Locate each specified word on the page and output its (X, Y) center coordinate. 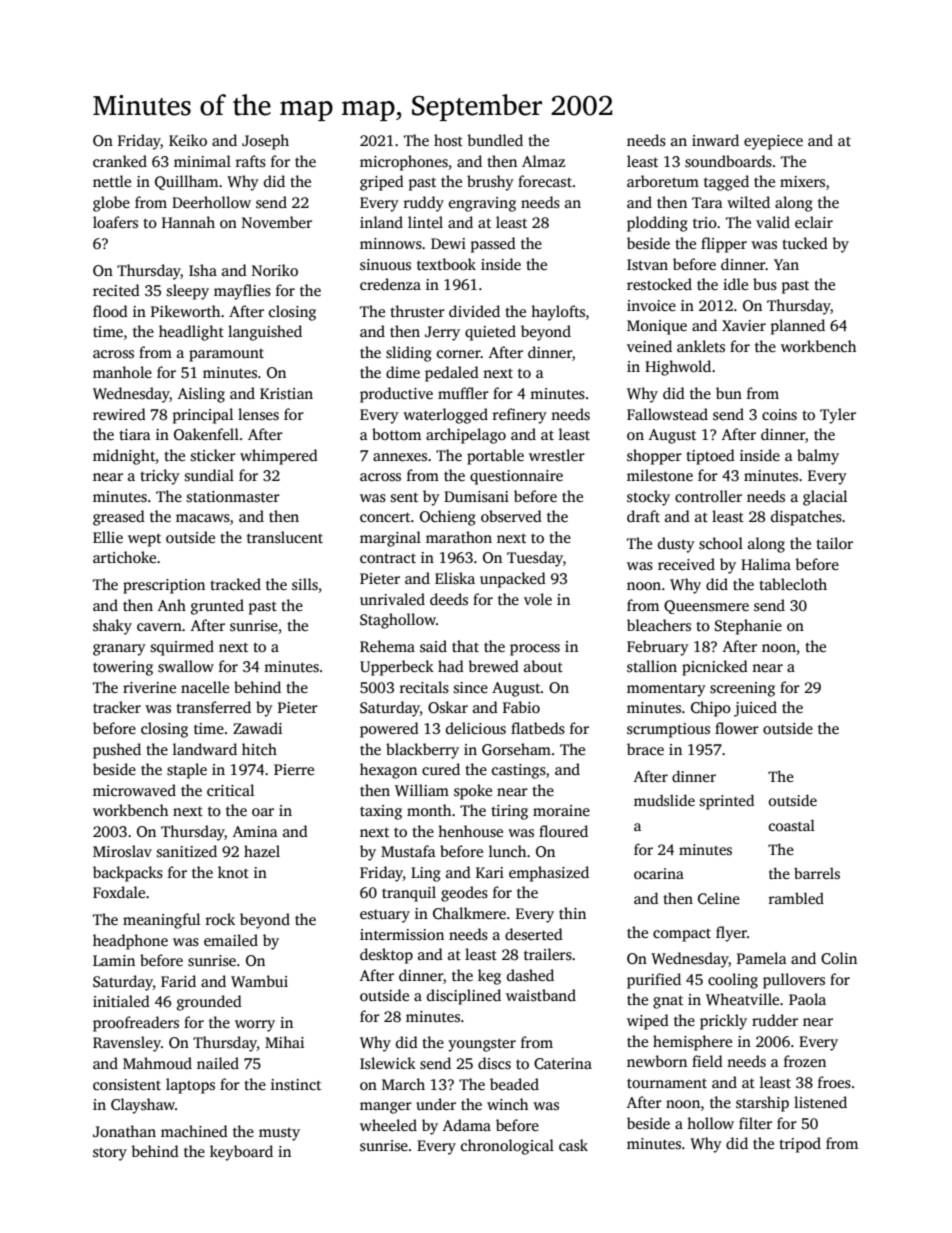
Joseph (265, 142)
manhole (122, 372)
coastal (792, 825)
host (448, 140)
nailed (218, 1063)
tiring (509, 812)
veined (649, 346)
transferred (213, 707)
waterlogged (445, 416)
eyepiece (773, 142)
